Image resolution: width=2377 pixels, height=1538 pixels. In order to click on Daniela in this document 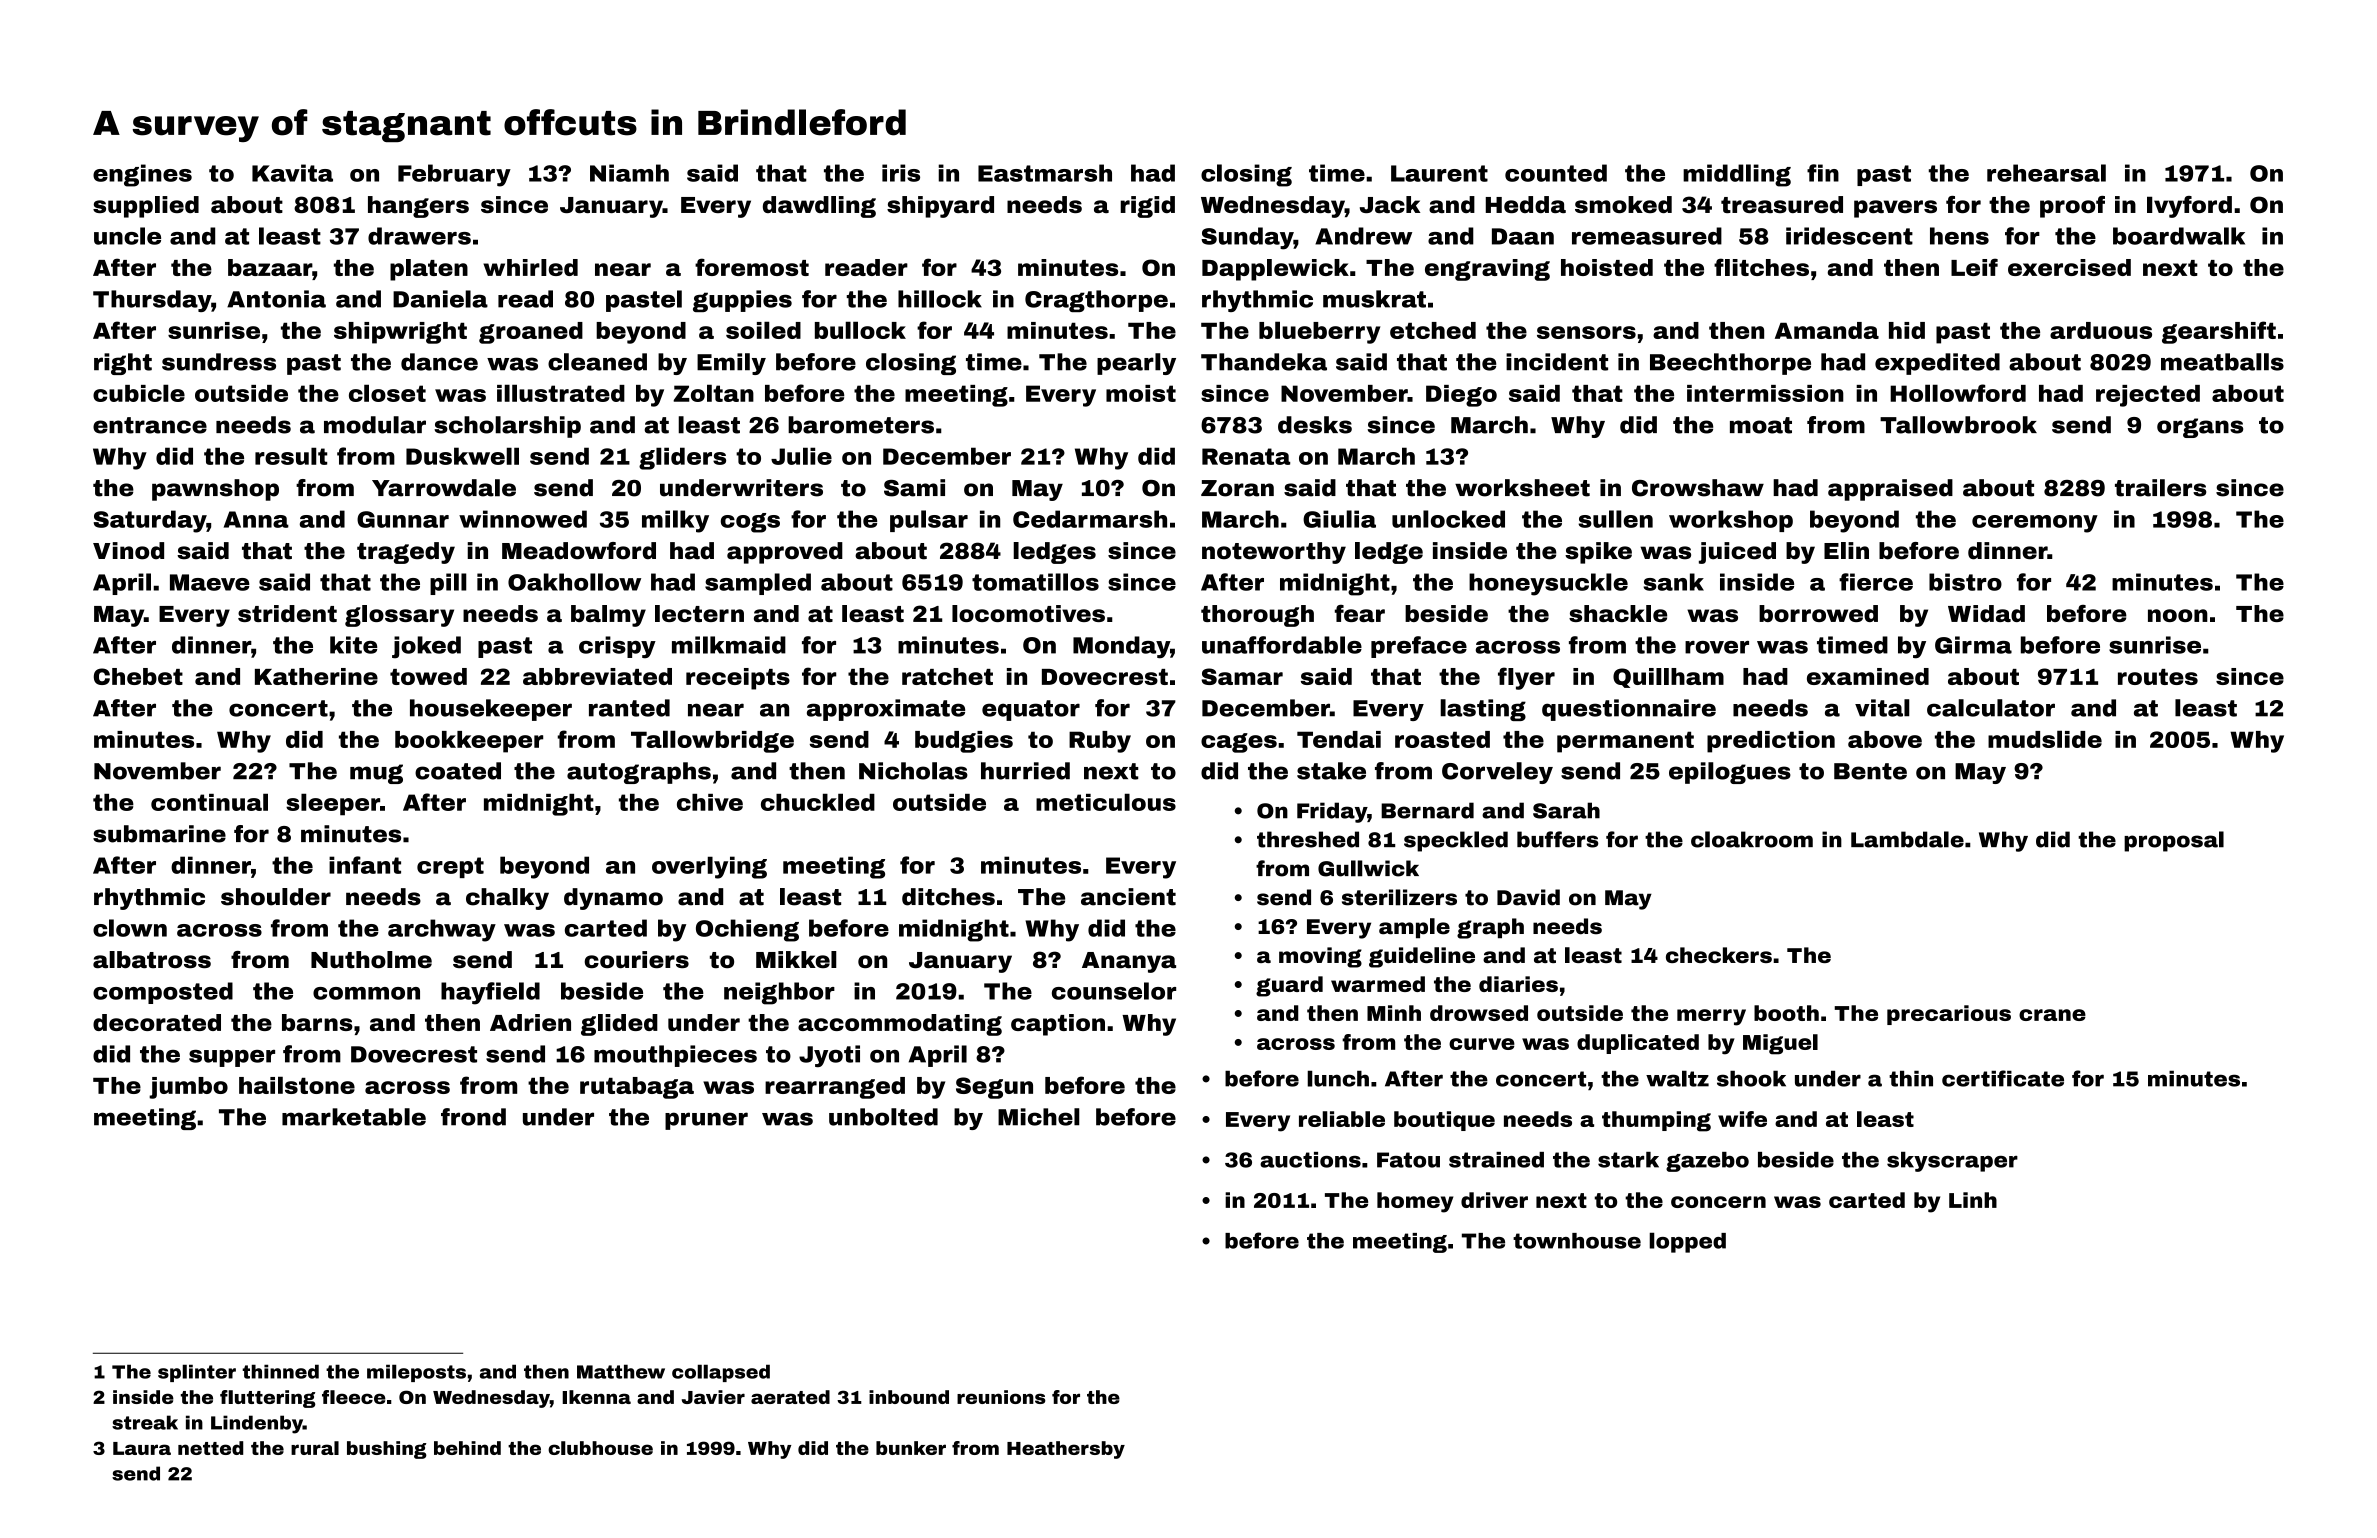, I will do `click(440, 299)`.
